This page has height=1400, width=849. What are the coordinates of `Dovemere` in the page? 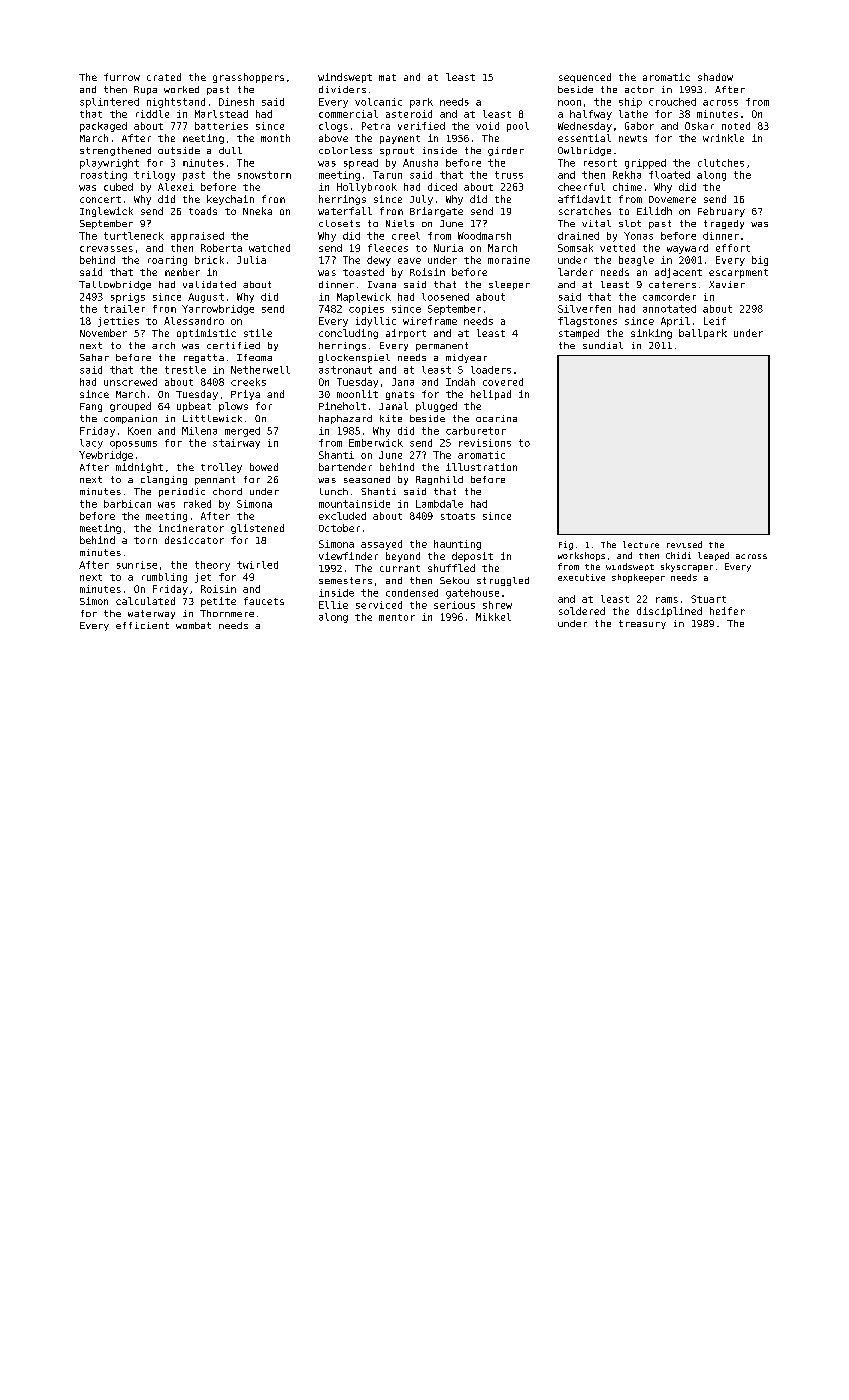 It's located at (672, 199).
